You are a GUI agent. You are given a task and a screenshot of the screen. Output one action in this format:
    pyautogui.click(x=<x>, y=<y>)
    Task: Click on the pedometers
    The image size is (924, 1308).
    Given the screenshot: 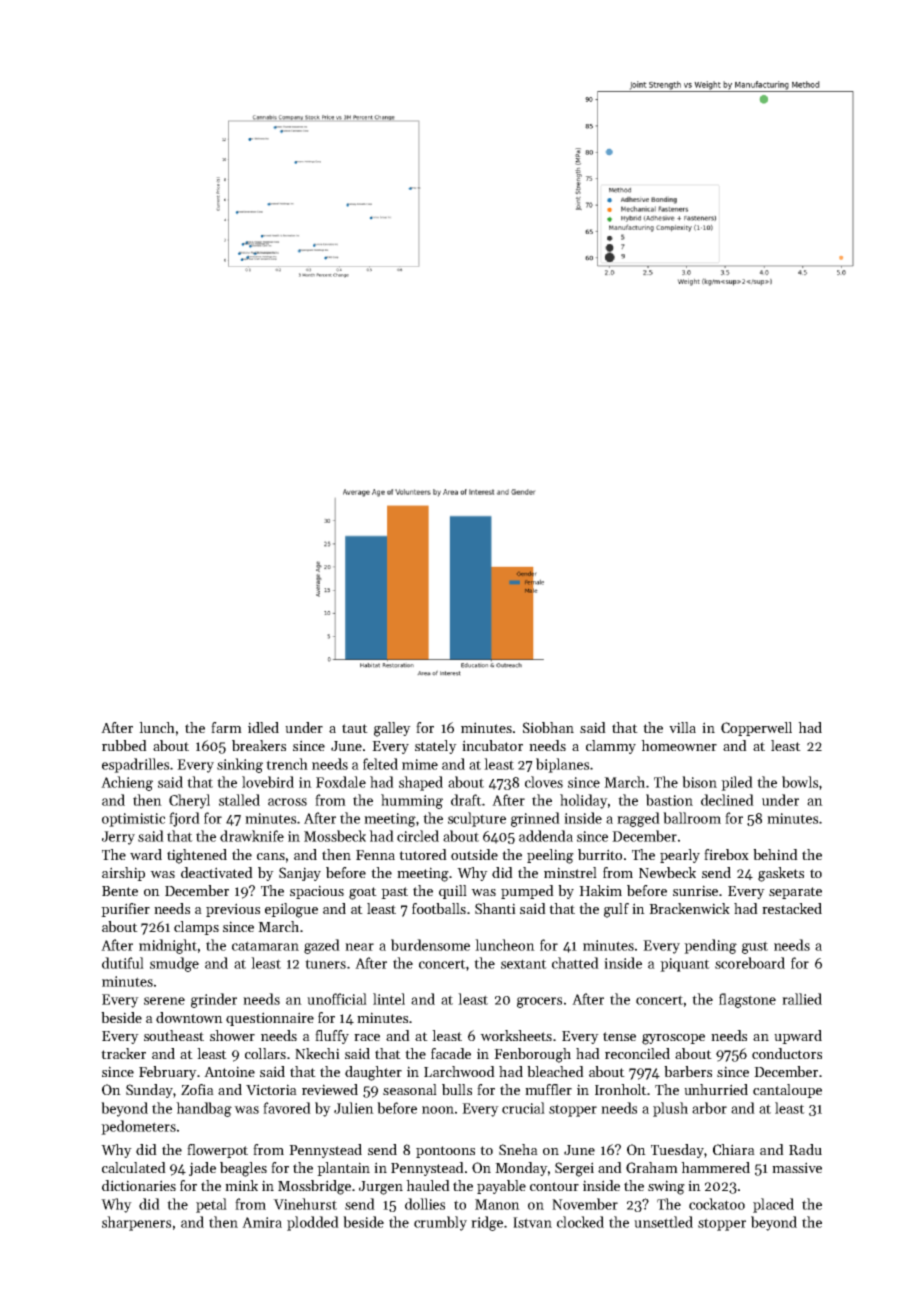 What is the action you would take?
    pyautogui.click(x=138, y=1127)
